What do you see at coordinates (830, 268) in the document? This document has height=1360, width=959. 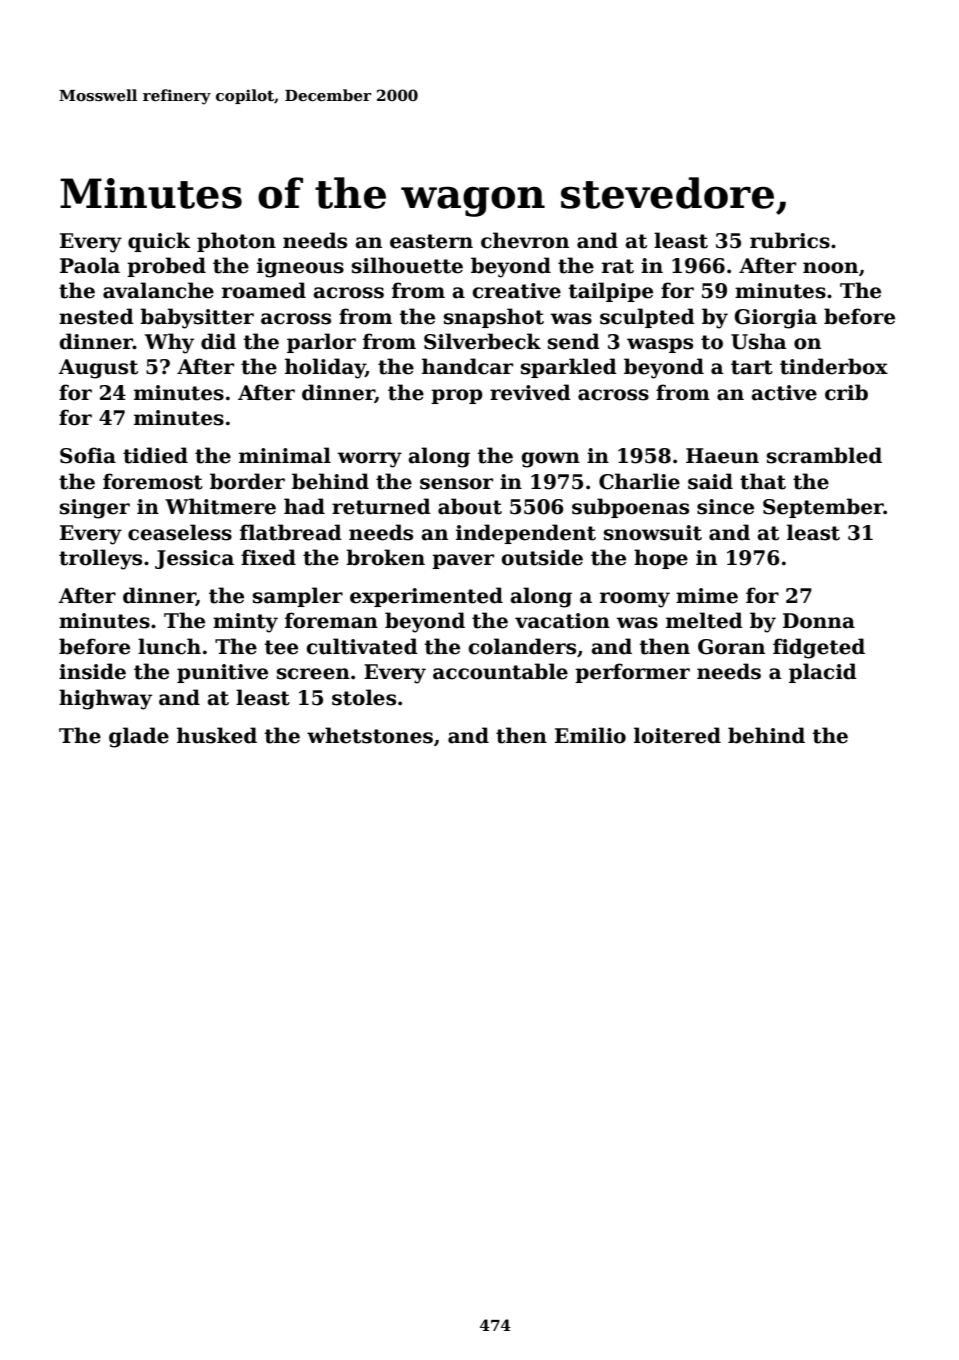 I see `noon` at bounding box center [830, 268].
